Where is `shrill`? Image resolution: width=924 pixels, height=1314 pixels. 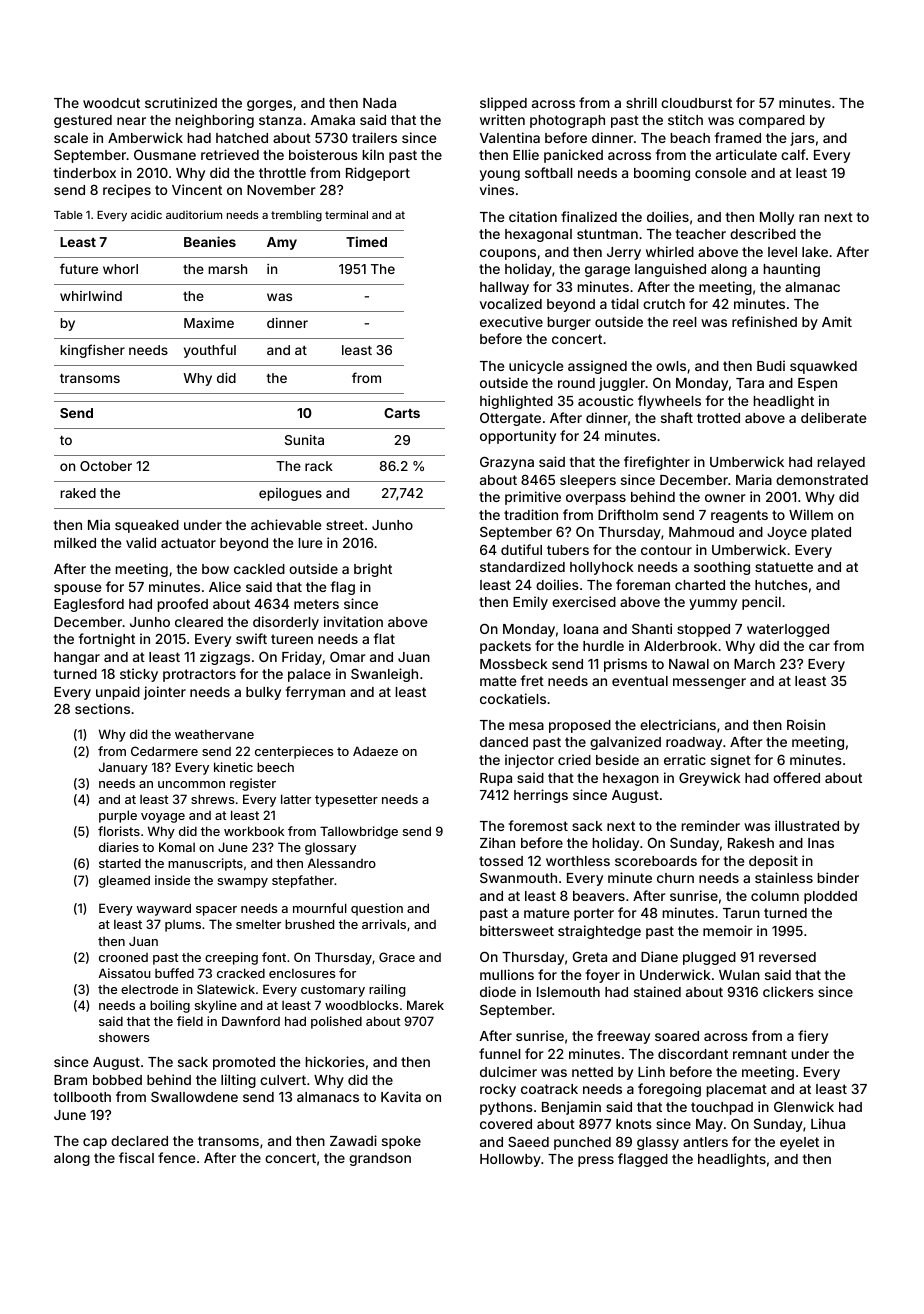
shrill is located at coordinates (641, 102).
